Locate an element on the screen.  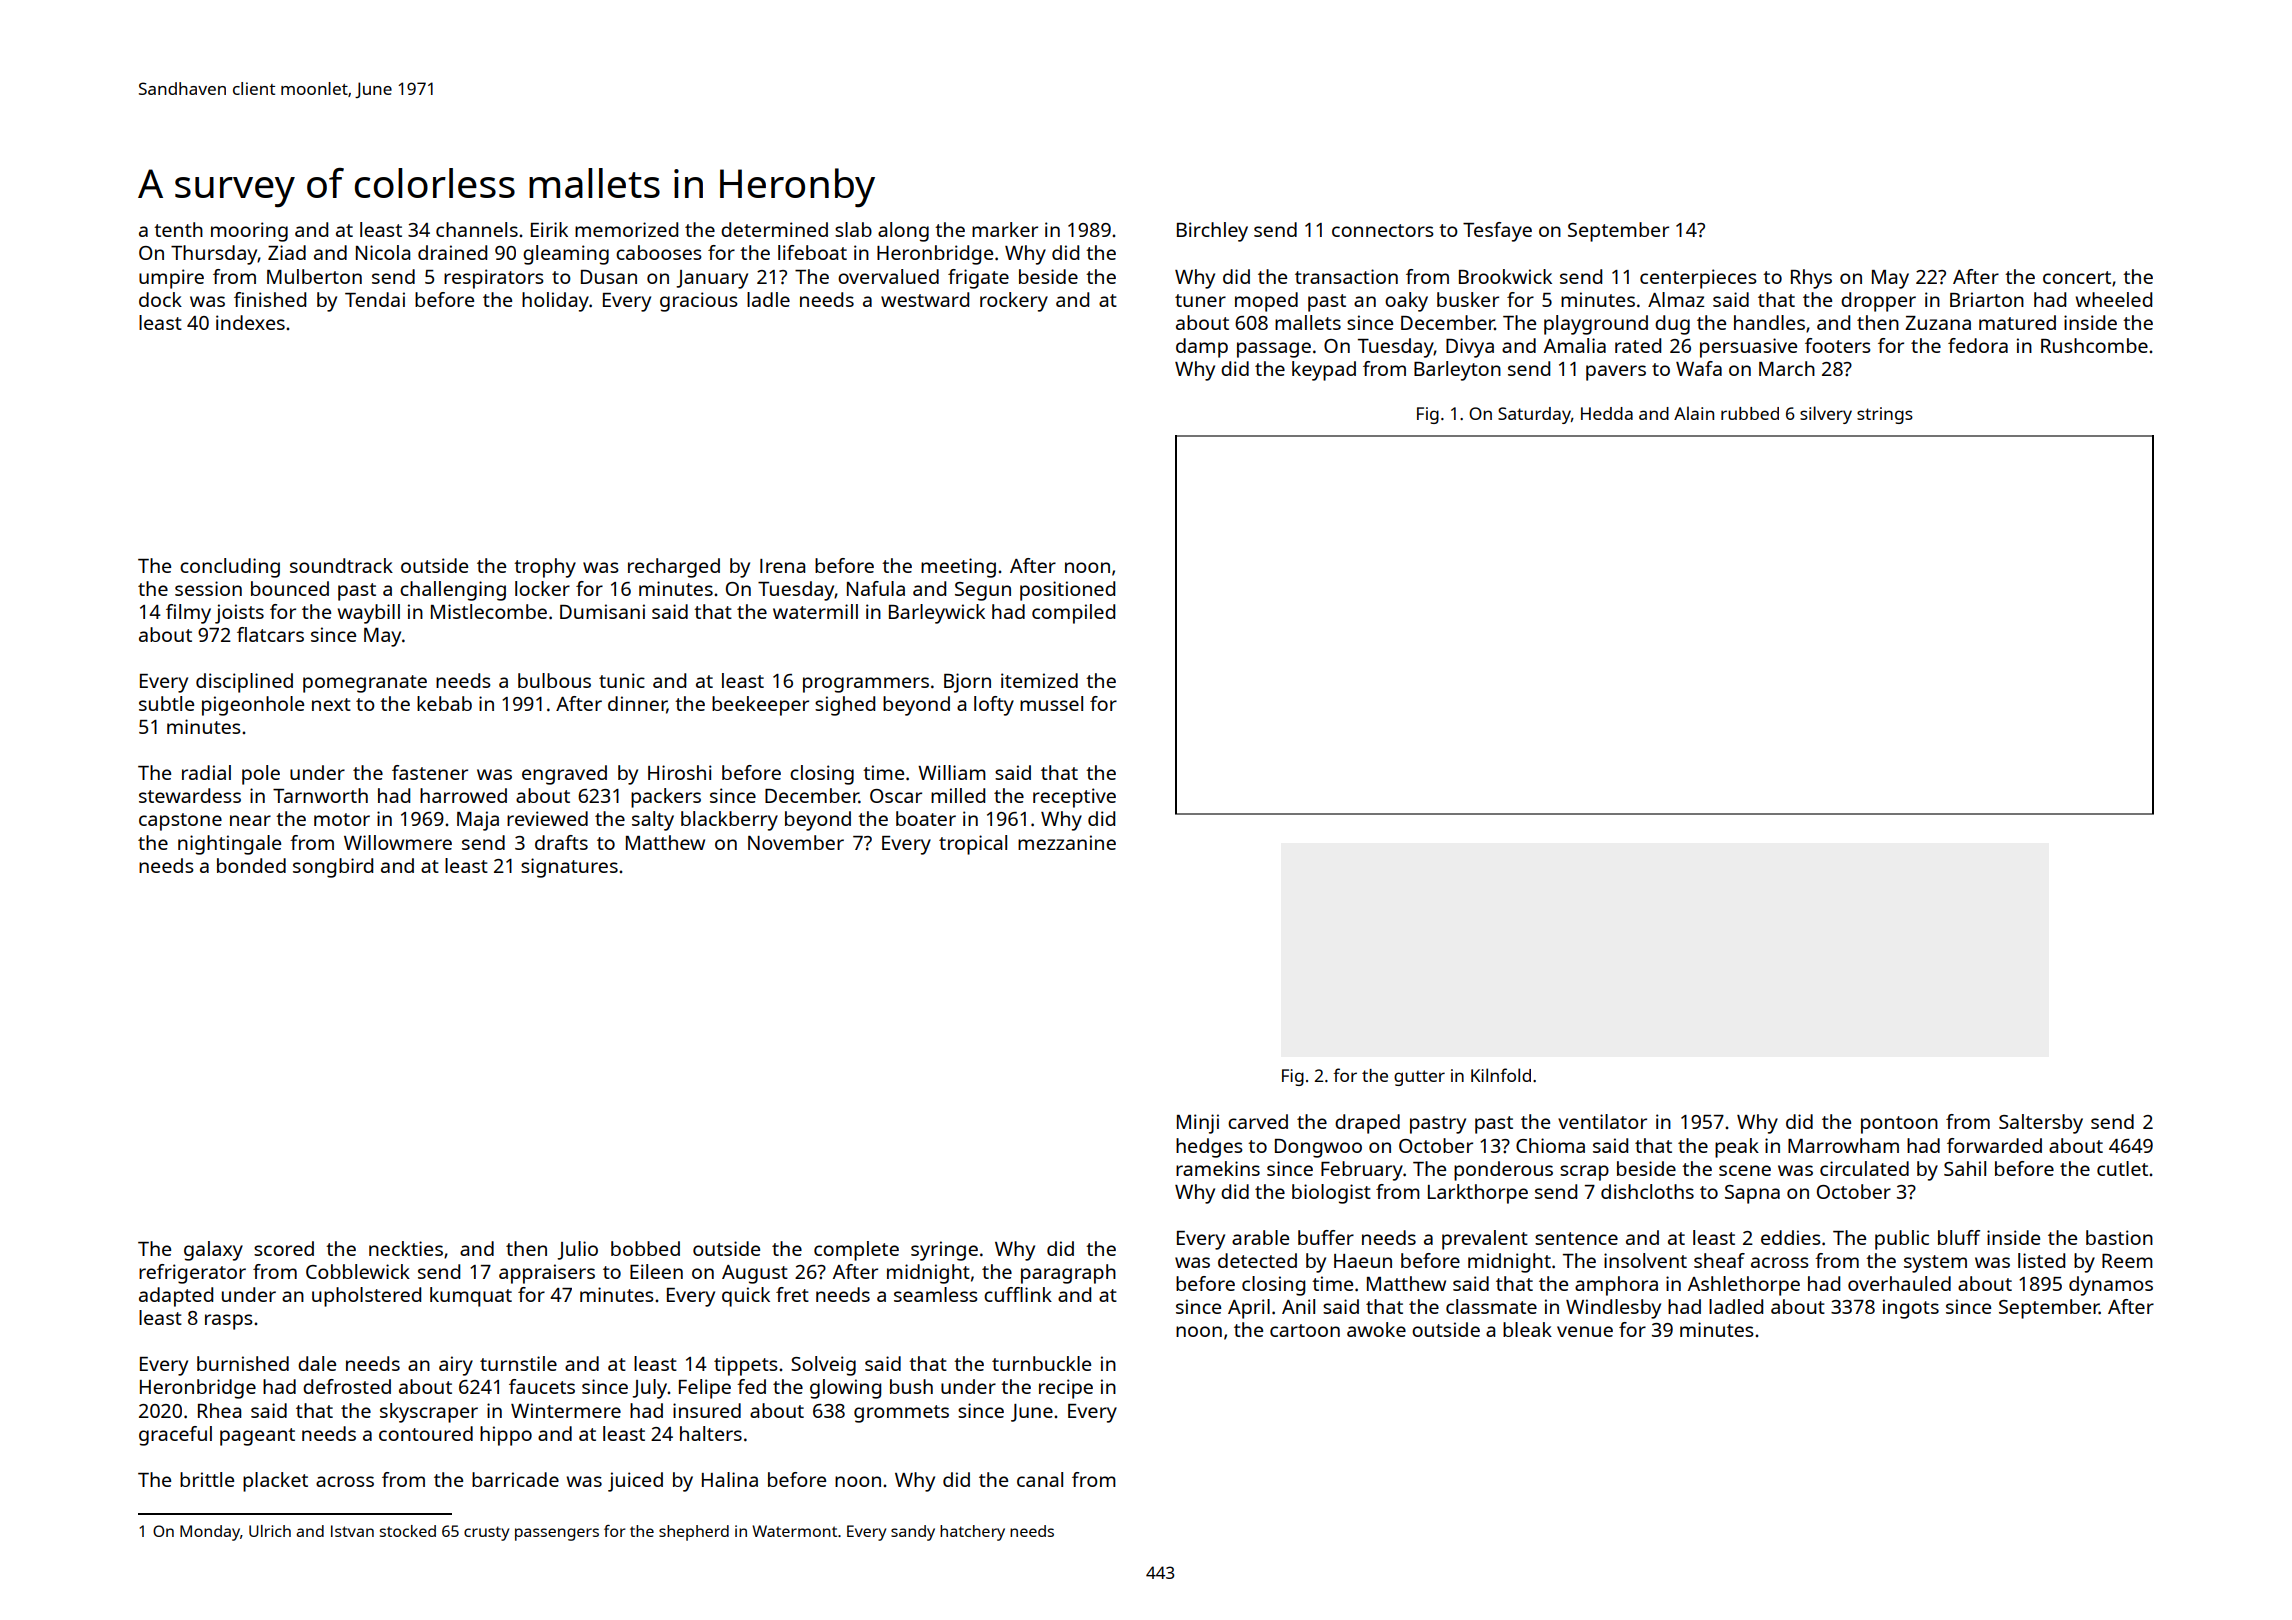
strings is located at coordinates (1885, 415).
